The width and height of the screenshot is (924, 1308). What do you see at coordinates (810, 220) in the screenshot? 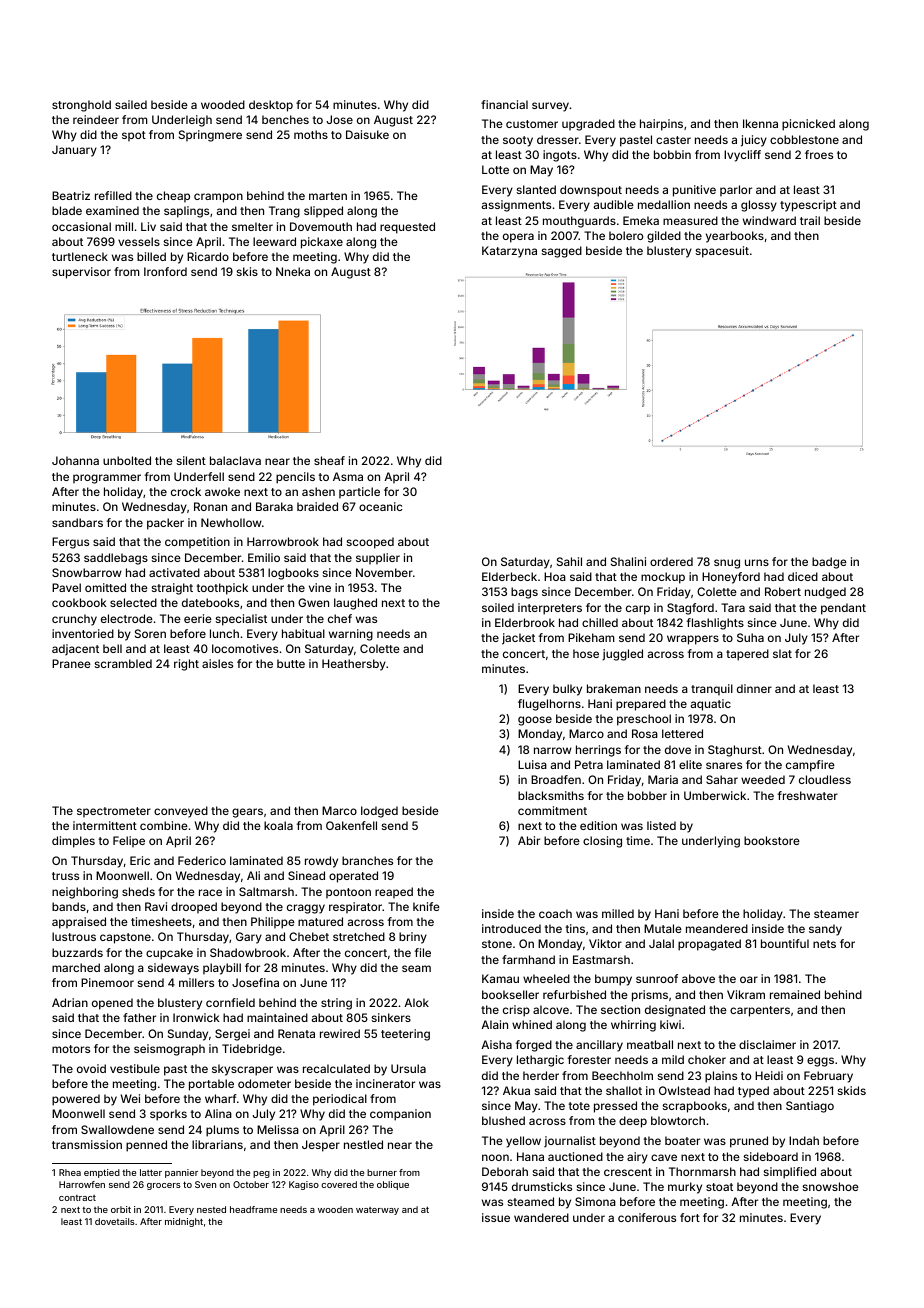
I see `trail` at bounding box center [810, 220].
